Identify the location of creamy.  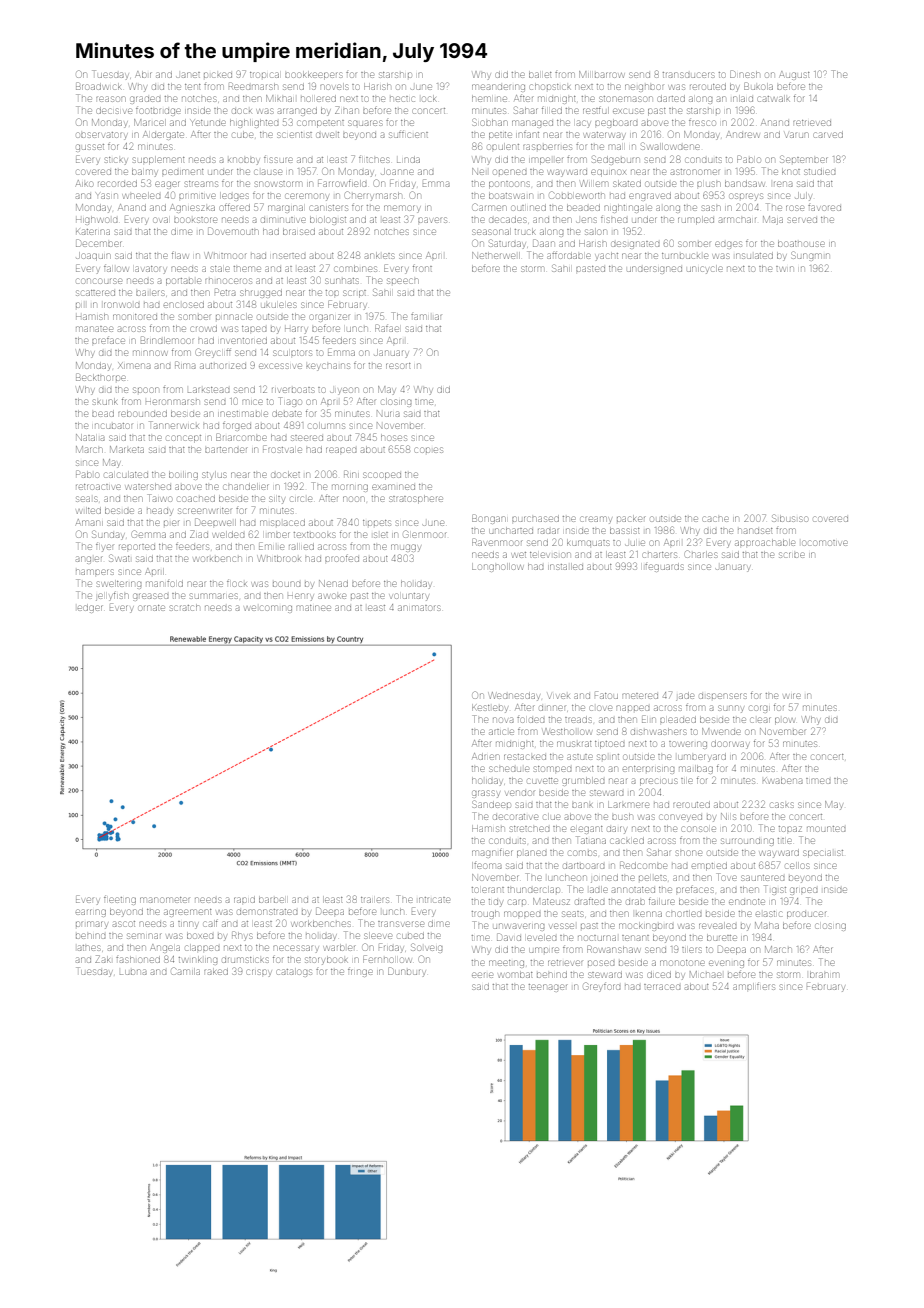
(596, 520).
